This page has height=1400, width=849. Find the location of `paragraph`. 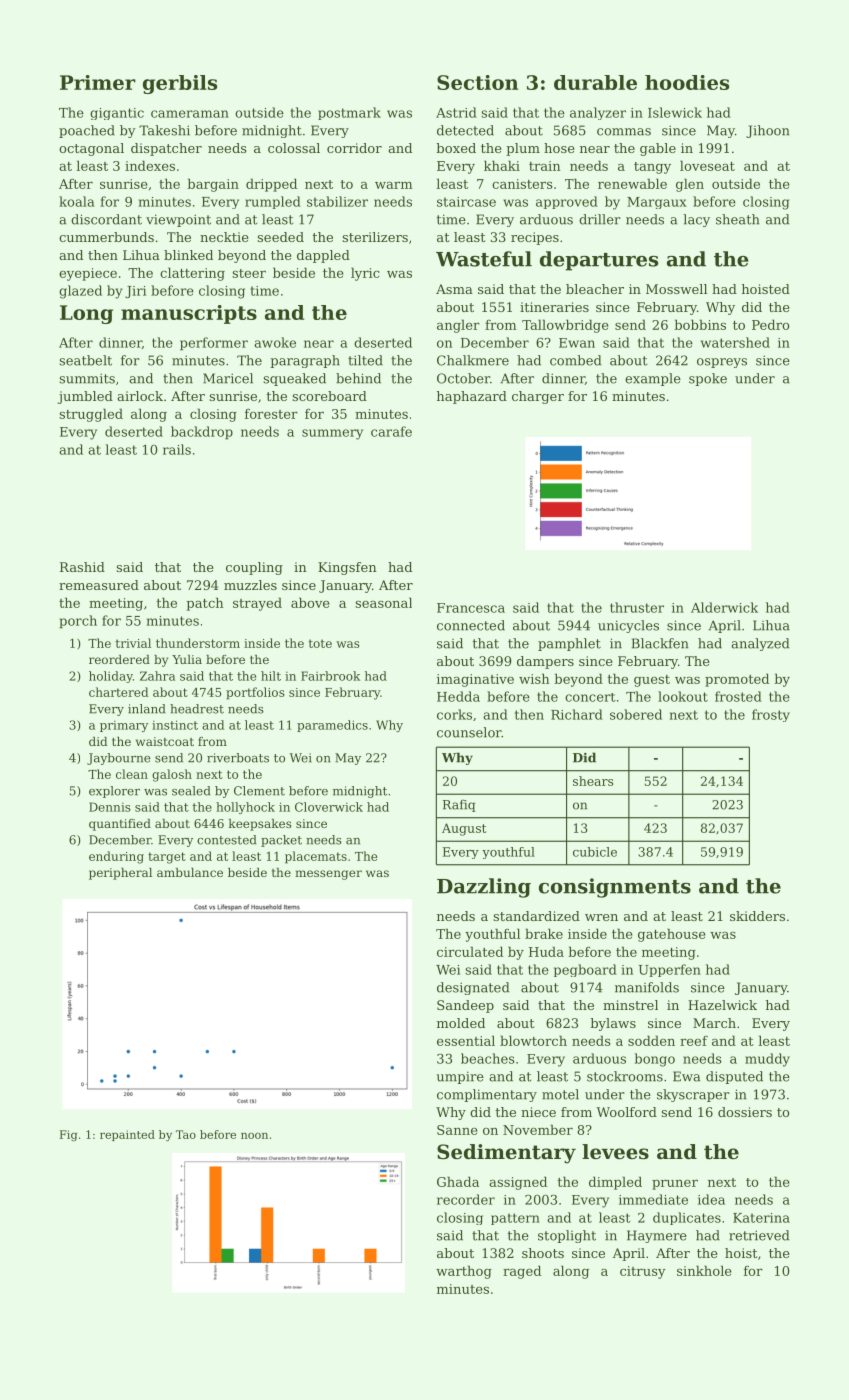

paragraph is located at coordinates (305, 361).
